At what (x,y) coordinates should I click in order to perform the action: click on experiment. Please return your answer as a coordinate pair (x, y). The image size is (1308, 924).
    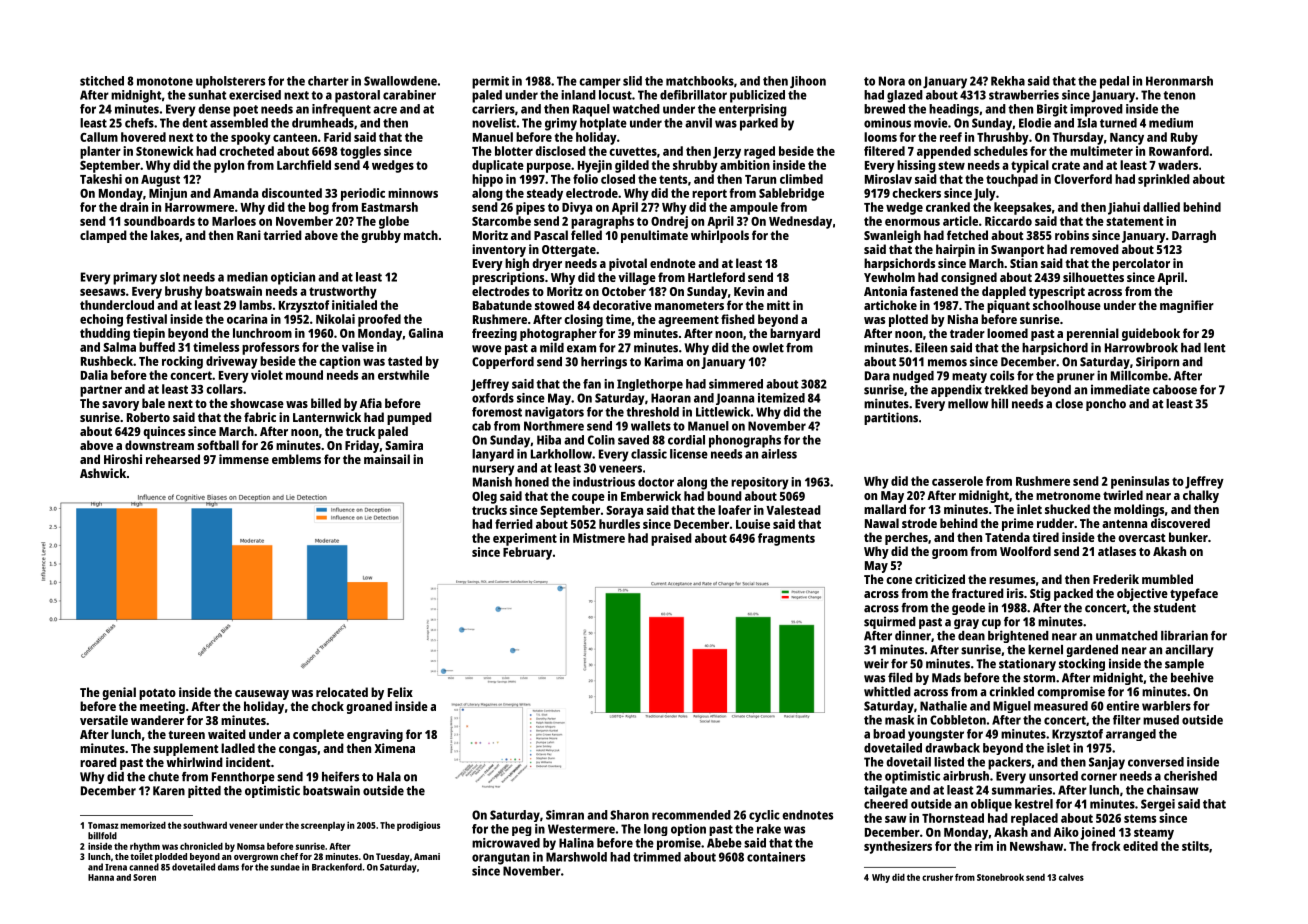
    Looking at the image, I should click on (525, 539).
